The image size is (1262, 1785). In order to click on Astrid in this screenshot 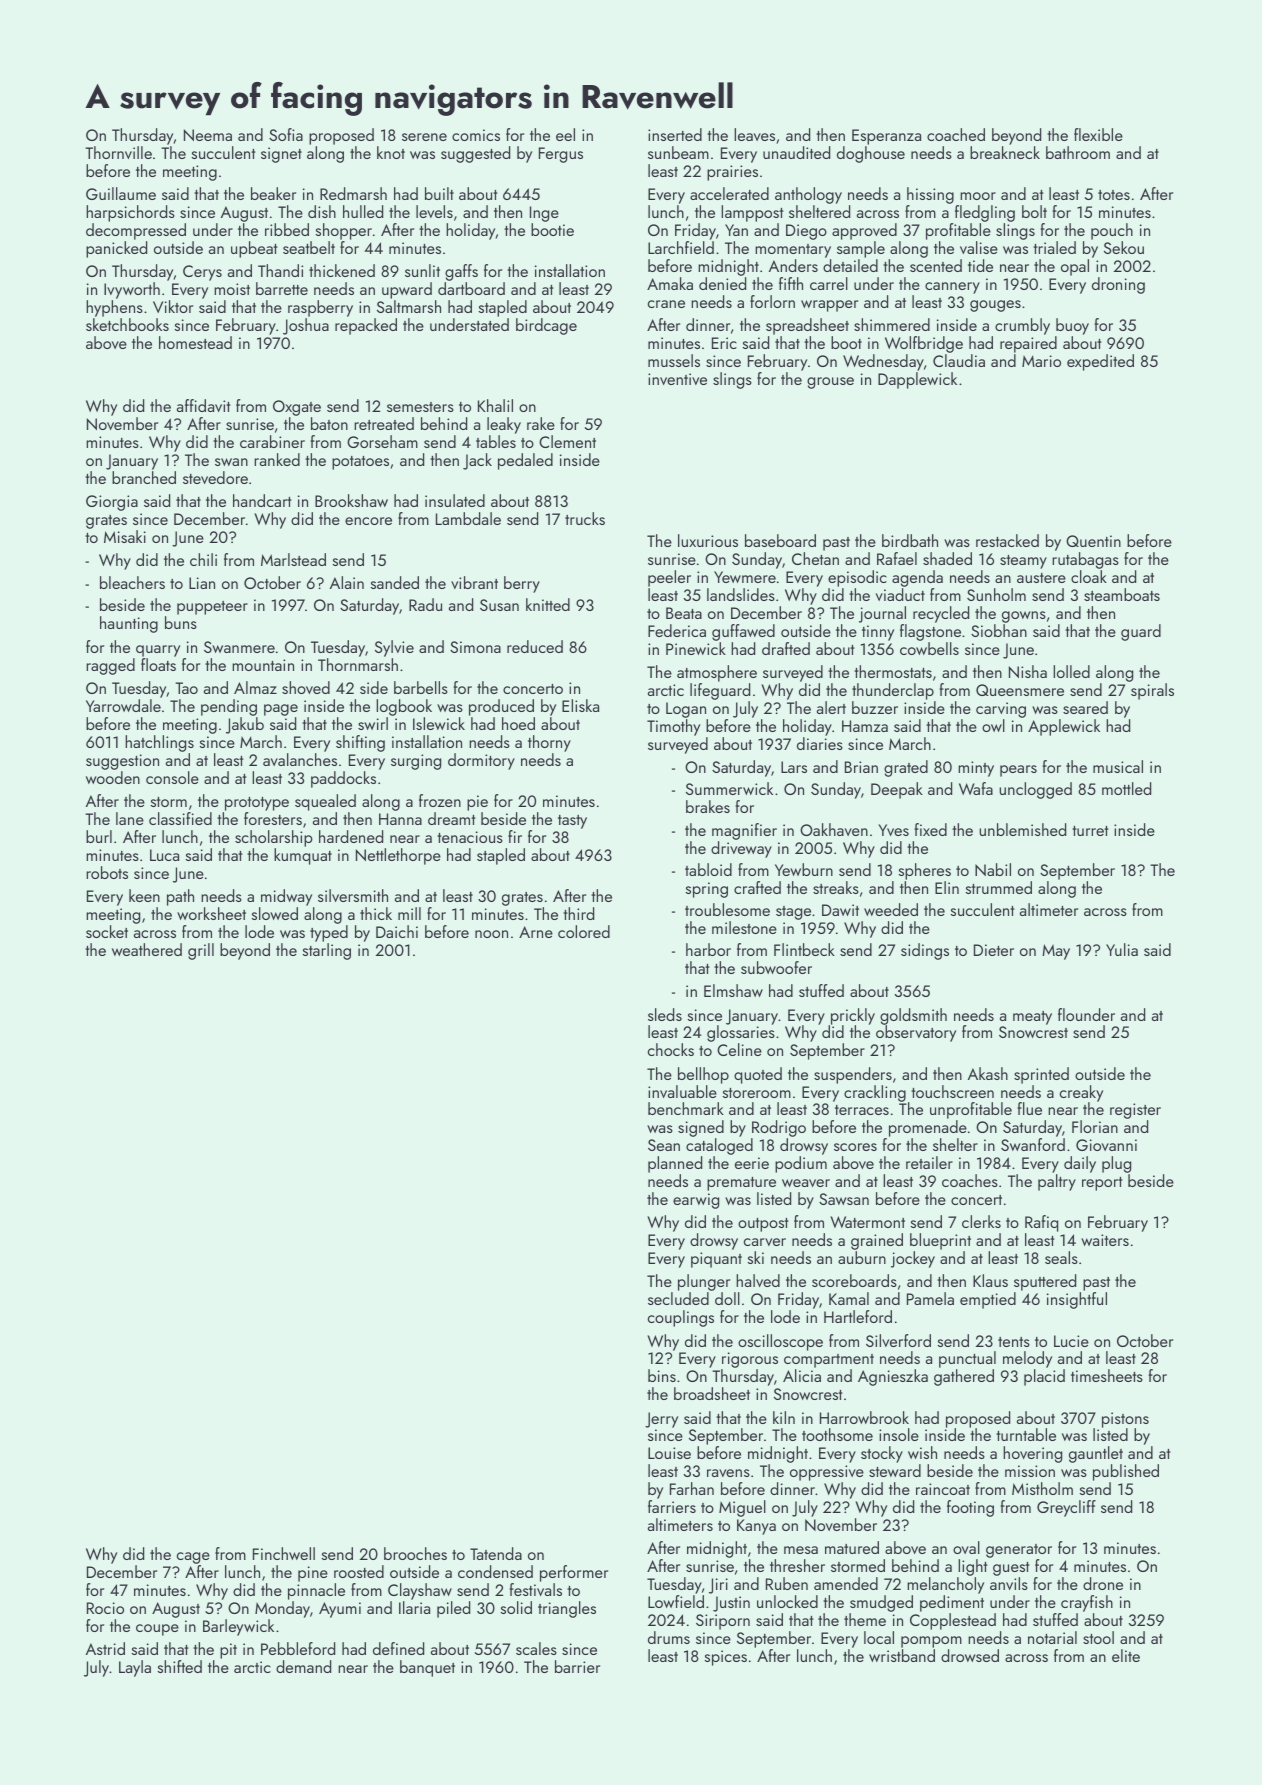, I will do `click(105, 1648)`.
